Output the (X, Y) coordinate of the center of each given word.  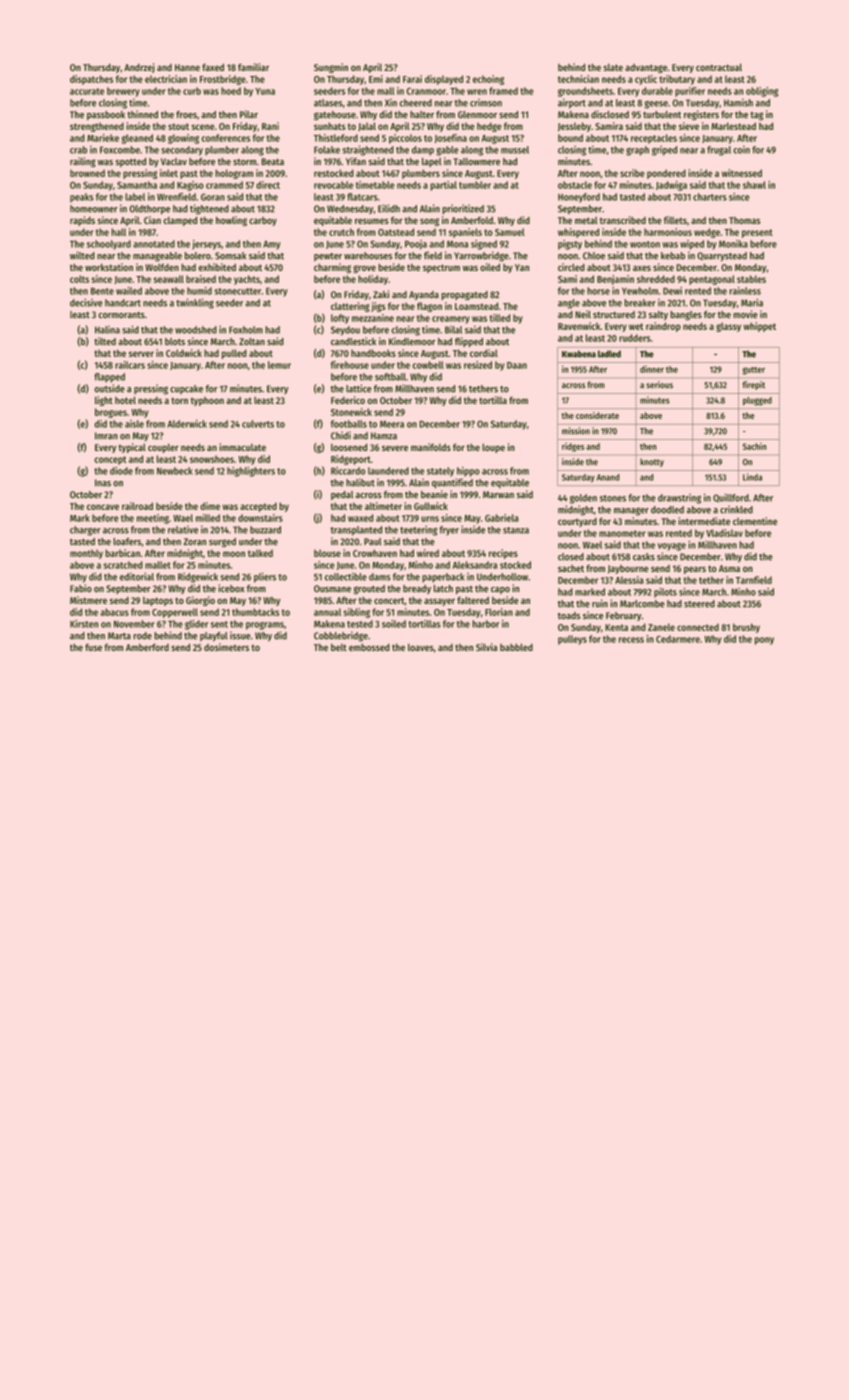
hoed (231, 91)
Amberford (147, 647)
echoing (488, 80)
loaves (421, 647)
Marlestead (733, 126)
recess (631, 640)
